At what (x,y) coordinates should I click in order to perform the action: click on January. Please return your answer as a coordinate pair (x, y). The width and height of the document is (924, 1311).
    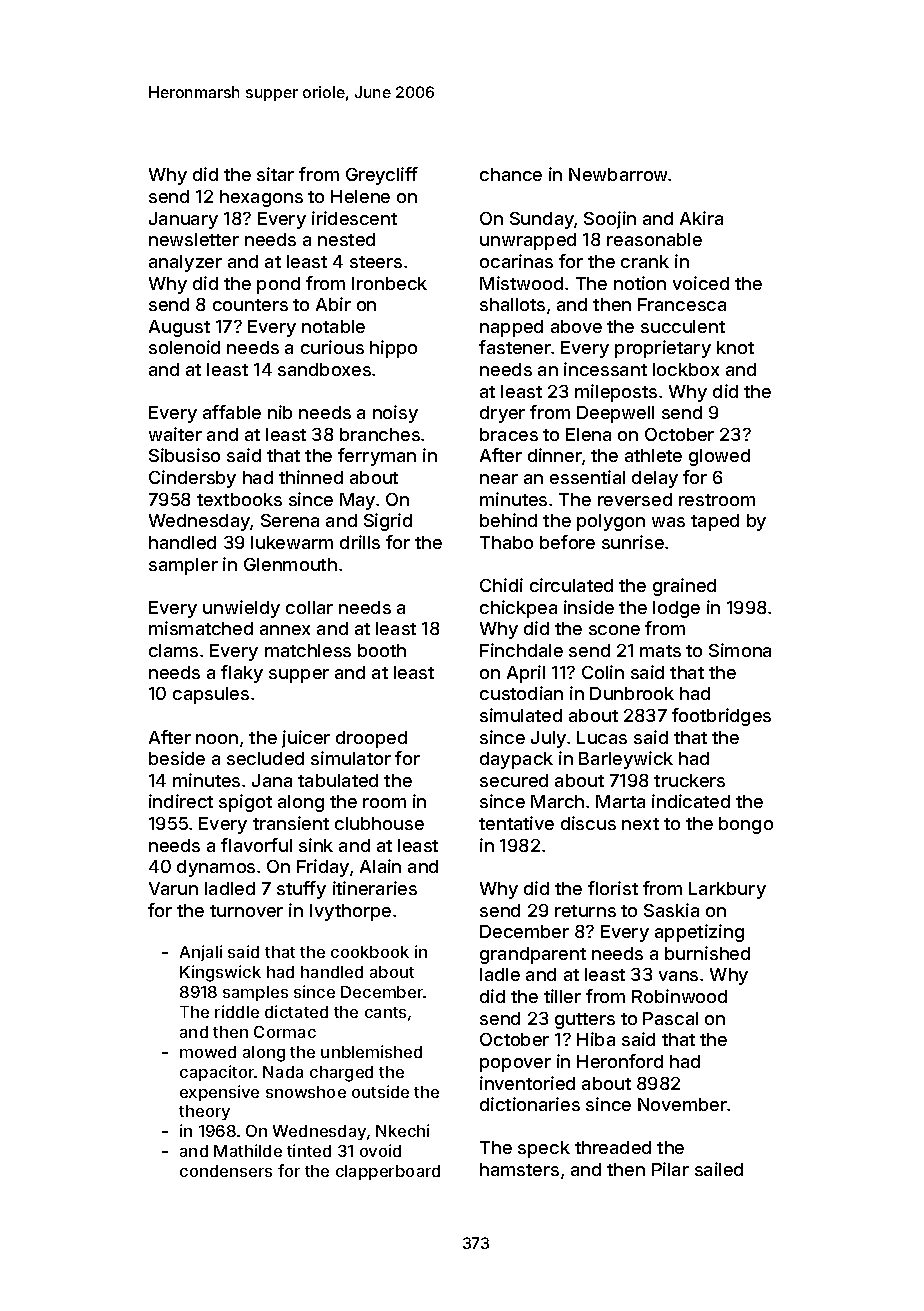
    Looking at the image, I should click on (183, 220).
